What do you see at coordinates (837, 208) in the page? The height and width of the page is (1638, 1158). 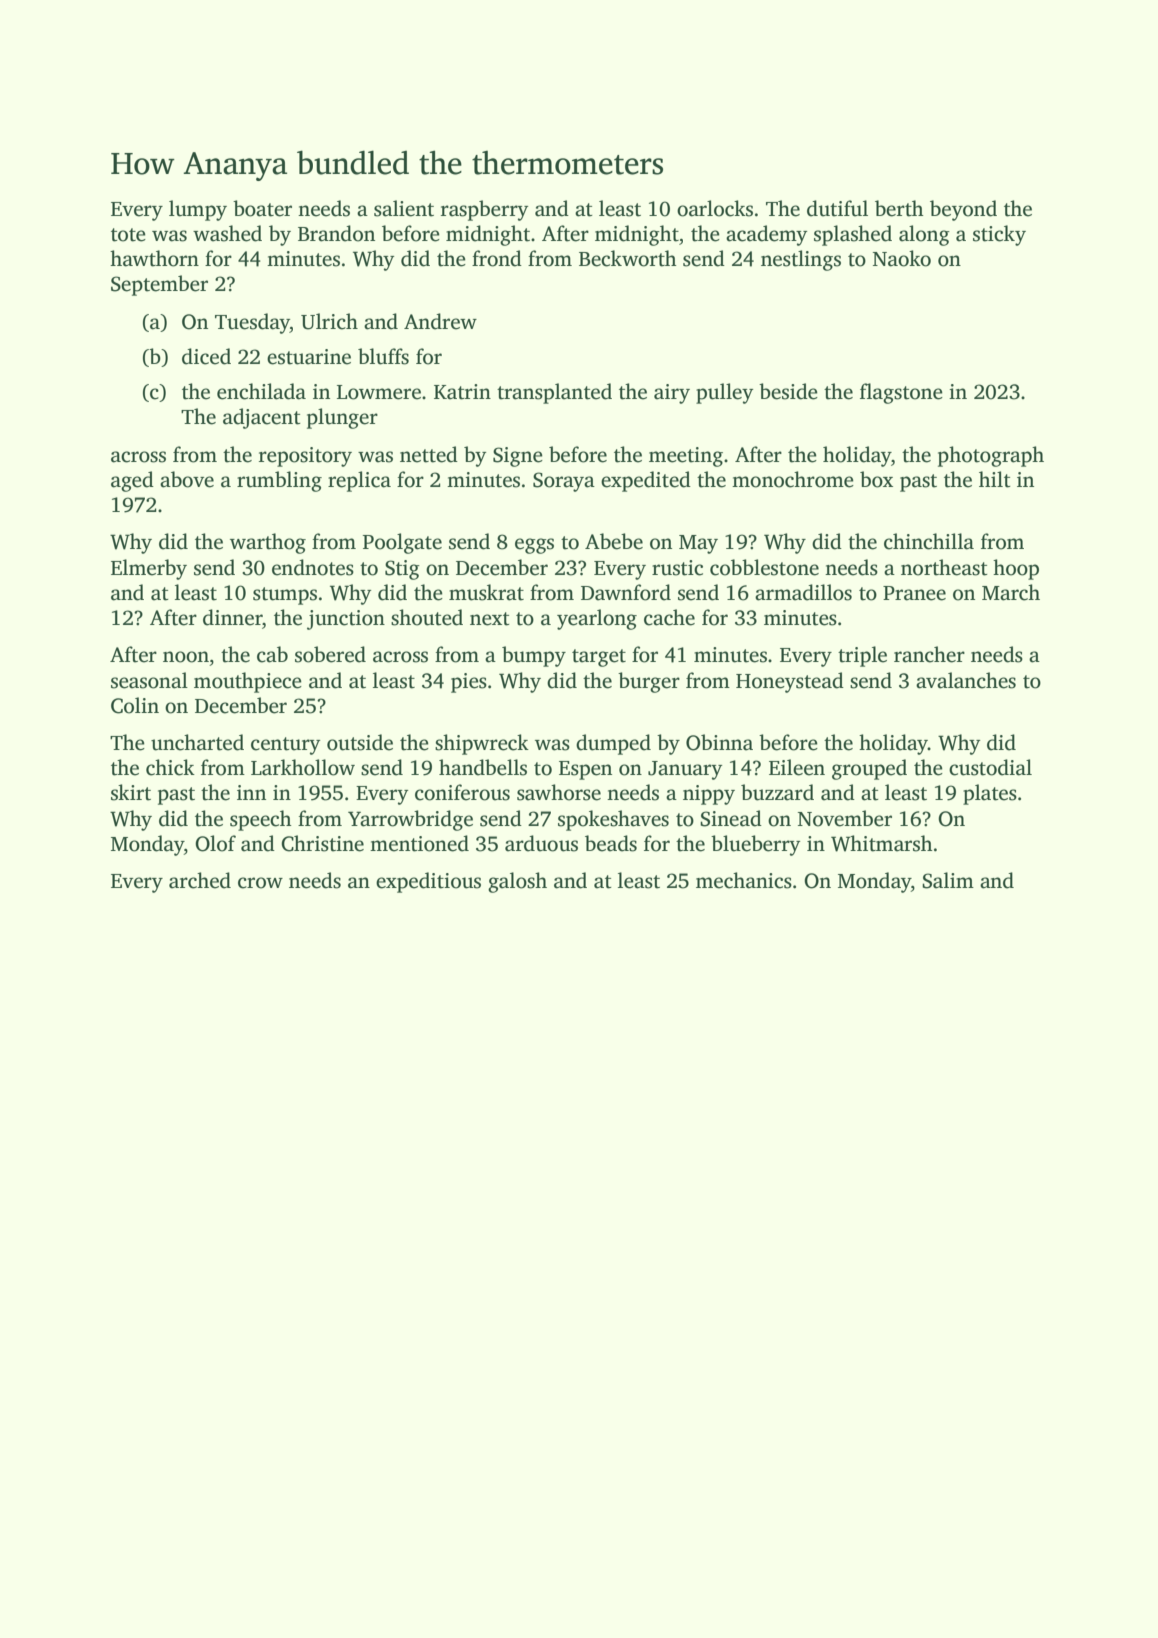 I see `dutiful` at bounding box center [837, 208].
